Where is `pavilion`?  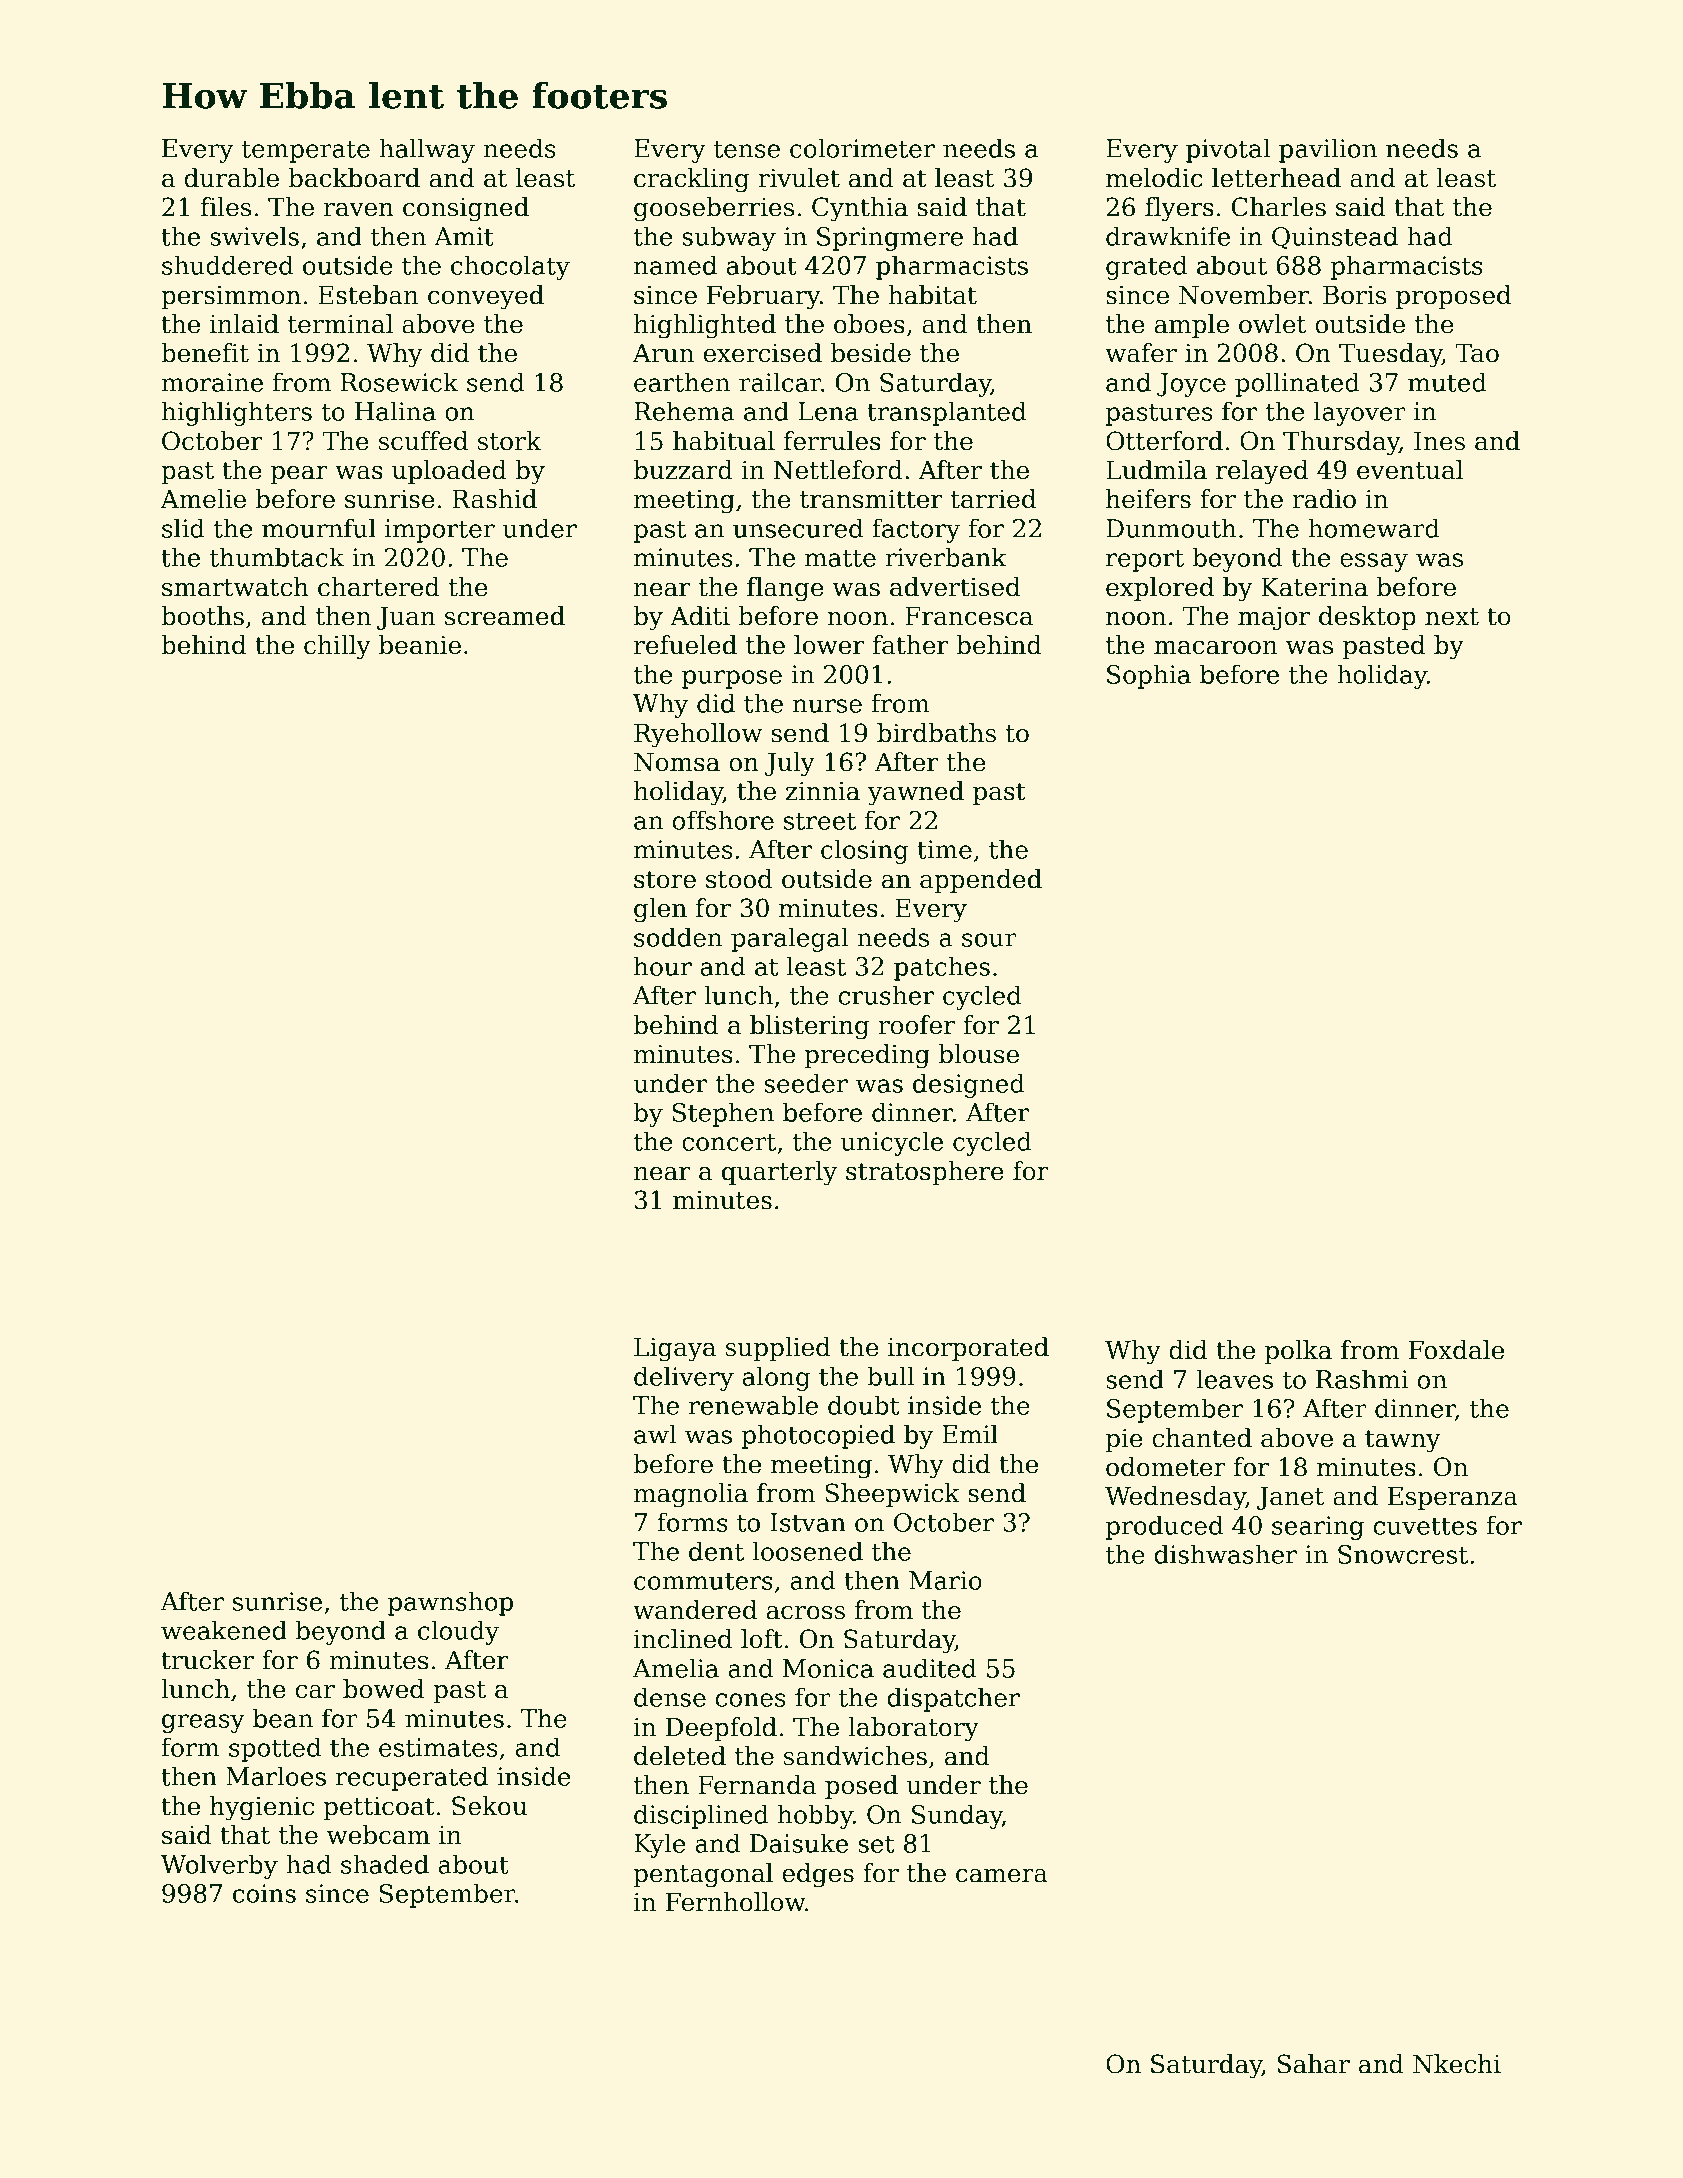
pavilion is located at coordinates (1328, 150).
